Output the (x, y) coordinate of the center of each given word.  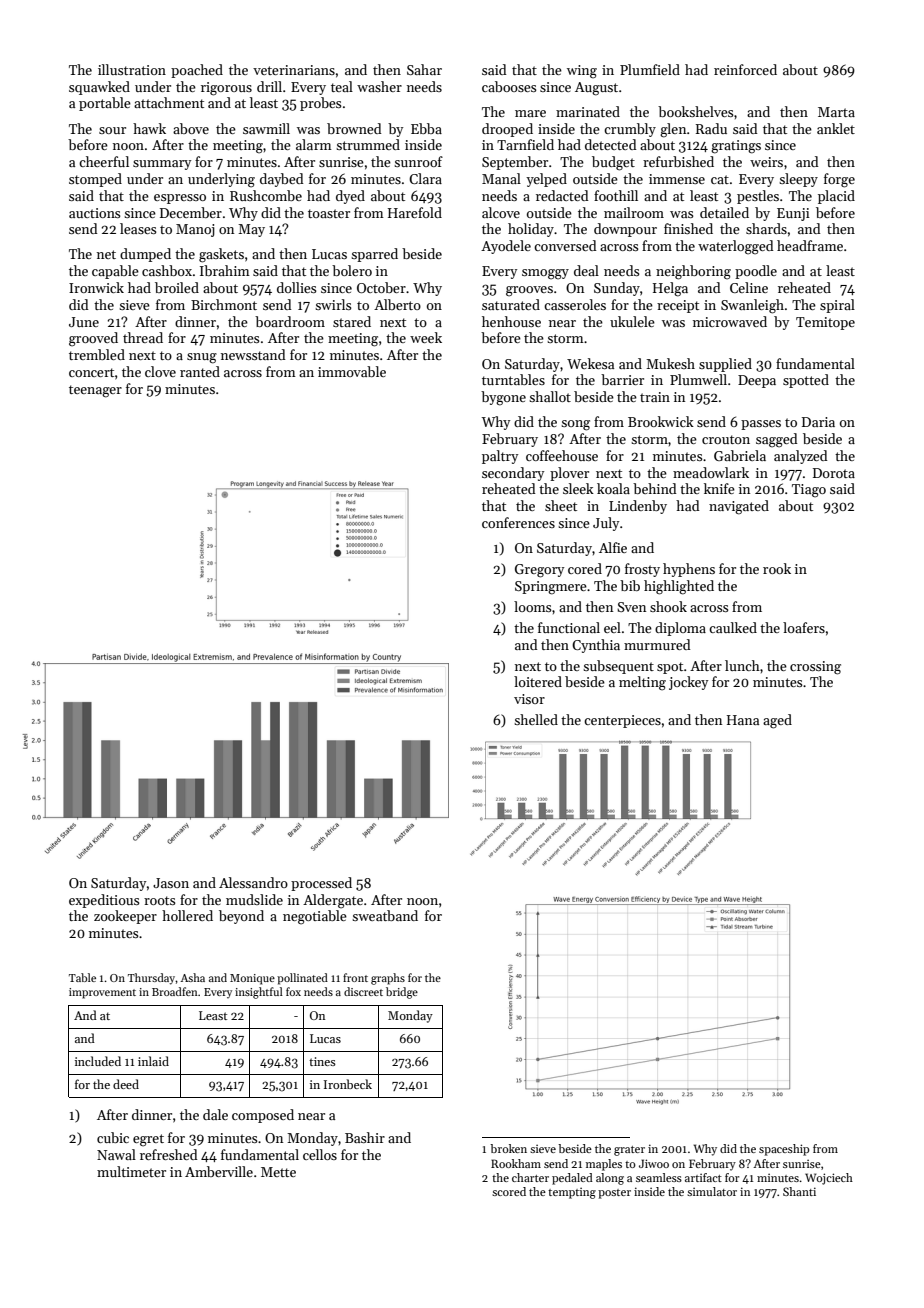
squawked (99, 88)
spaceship (784, 1150)
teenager (95, 391)
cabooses (509, 86)
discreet (363, 991)
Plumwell (698, 379)
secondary (513, 474)
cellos (320, 1154)
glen (673, 130)
